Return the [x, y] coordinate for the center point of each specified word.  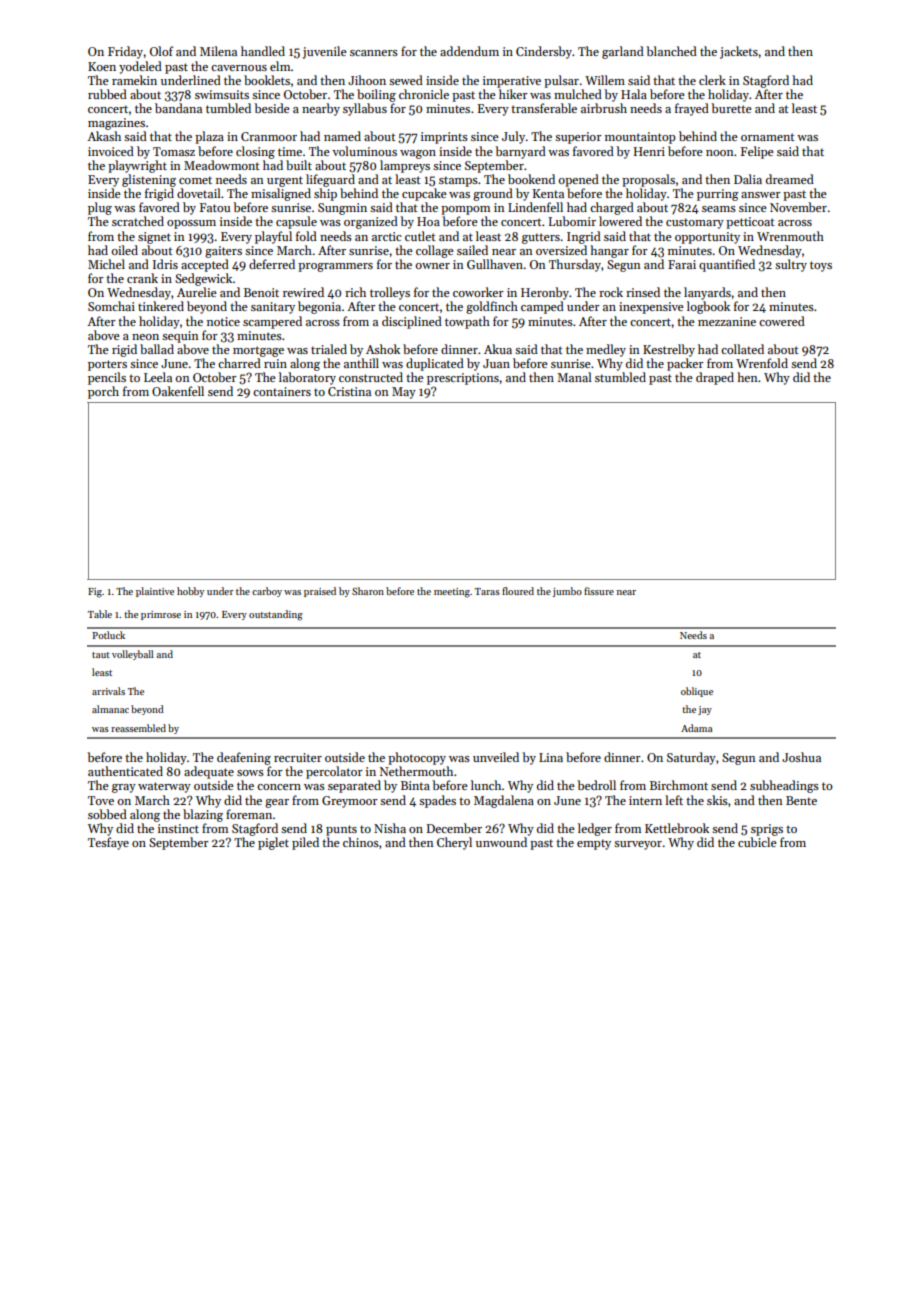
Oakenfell [178, 391]
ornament [768, 137]
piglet [273, 843]
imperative [512, 82]
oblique [697, 692]
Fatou [215, 207]
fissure [599, 591]
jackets [739, 52]
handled [263, 51]
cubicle [757, 842]
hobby [190, 592]
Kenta [548, 193]
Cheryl [454, 843]
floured [518, 591]
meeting [452, 593]
